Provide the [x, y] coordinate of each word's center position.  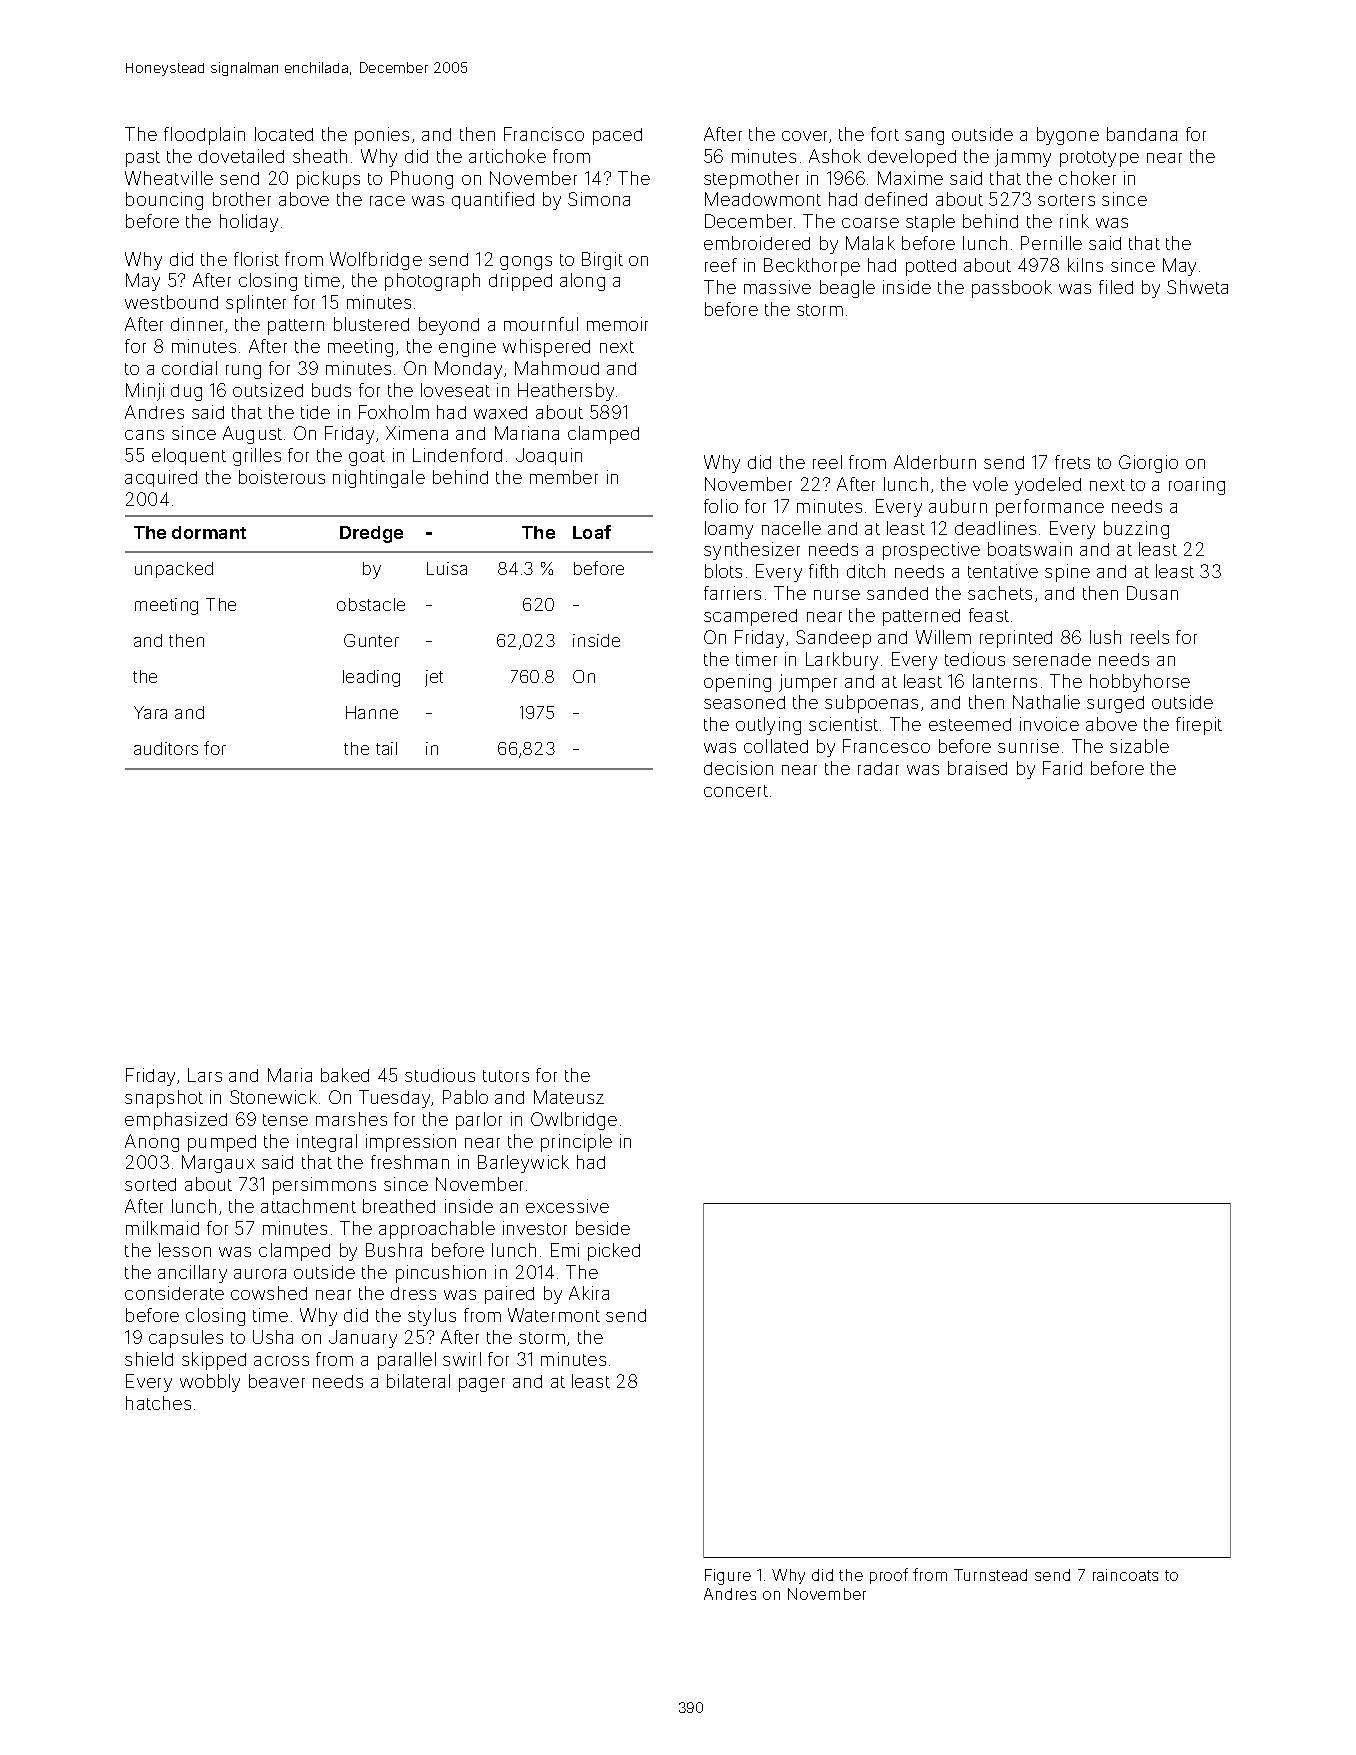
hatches [158, 1403]
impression [411, 1143]
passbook [1012, 289]
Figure [728, 1577]
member [564, 477]
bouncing [164, 201]
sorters [1066, 200]
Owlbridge [574, 1121]
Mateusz [569, 1097]
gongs [526, 263]
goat [367, 458]
